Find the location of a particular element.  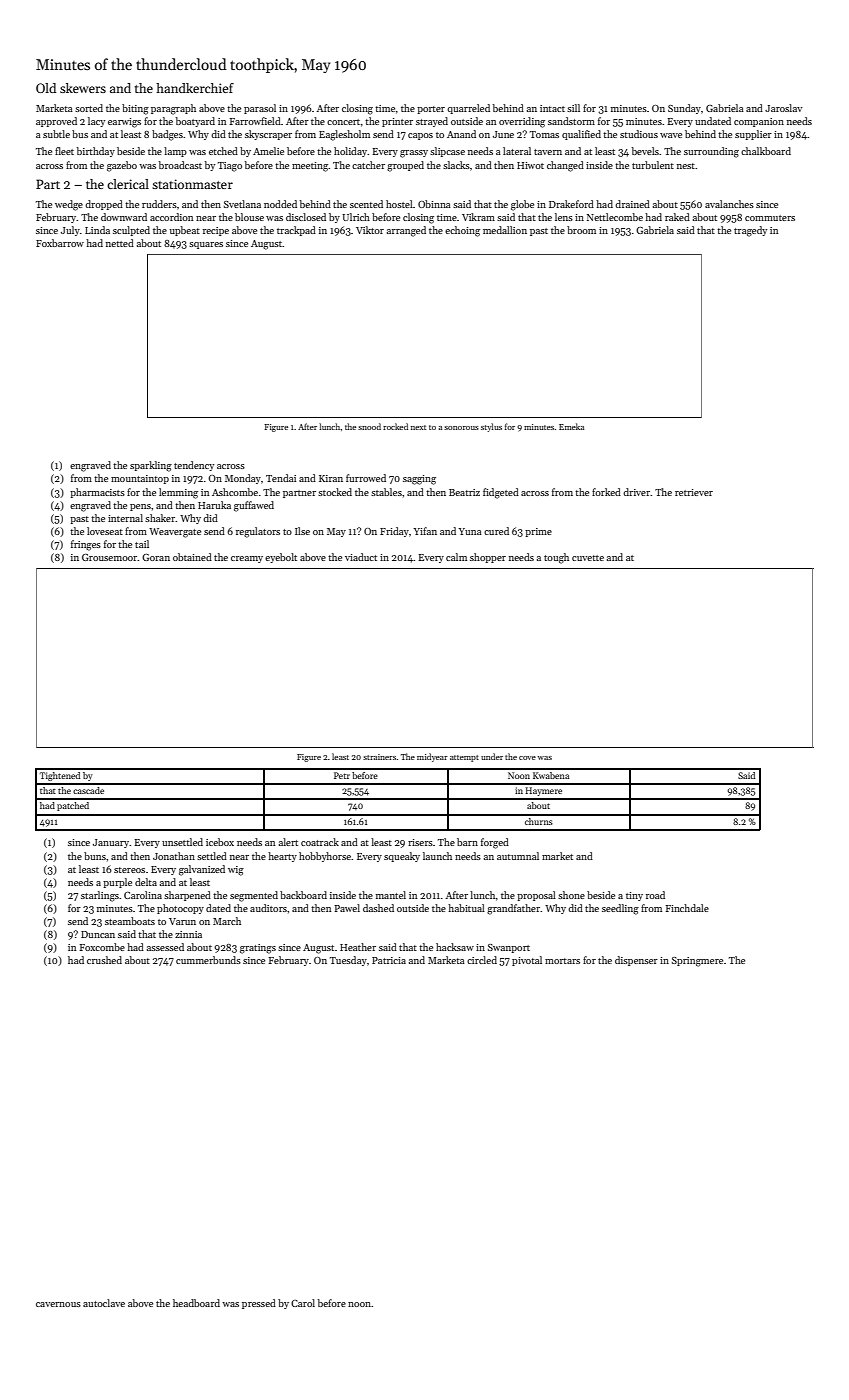

cove is located at coordinates (527, 758).
